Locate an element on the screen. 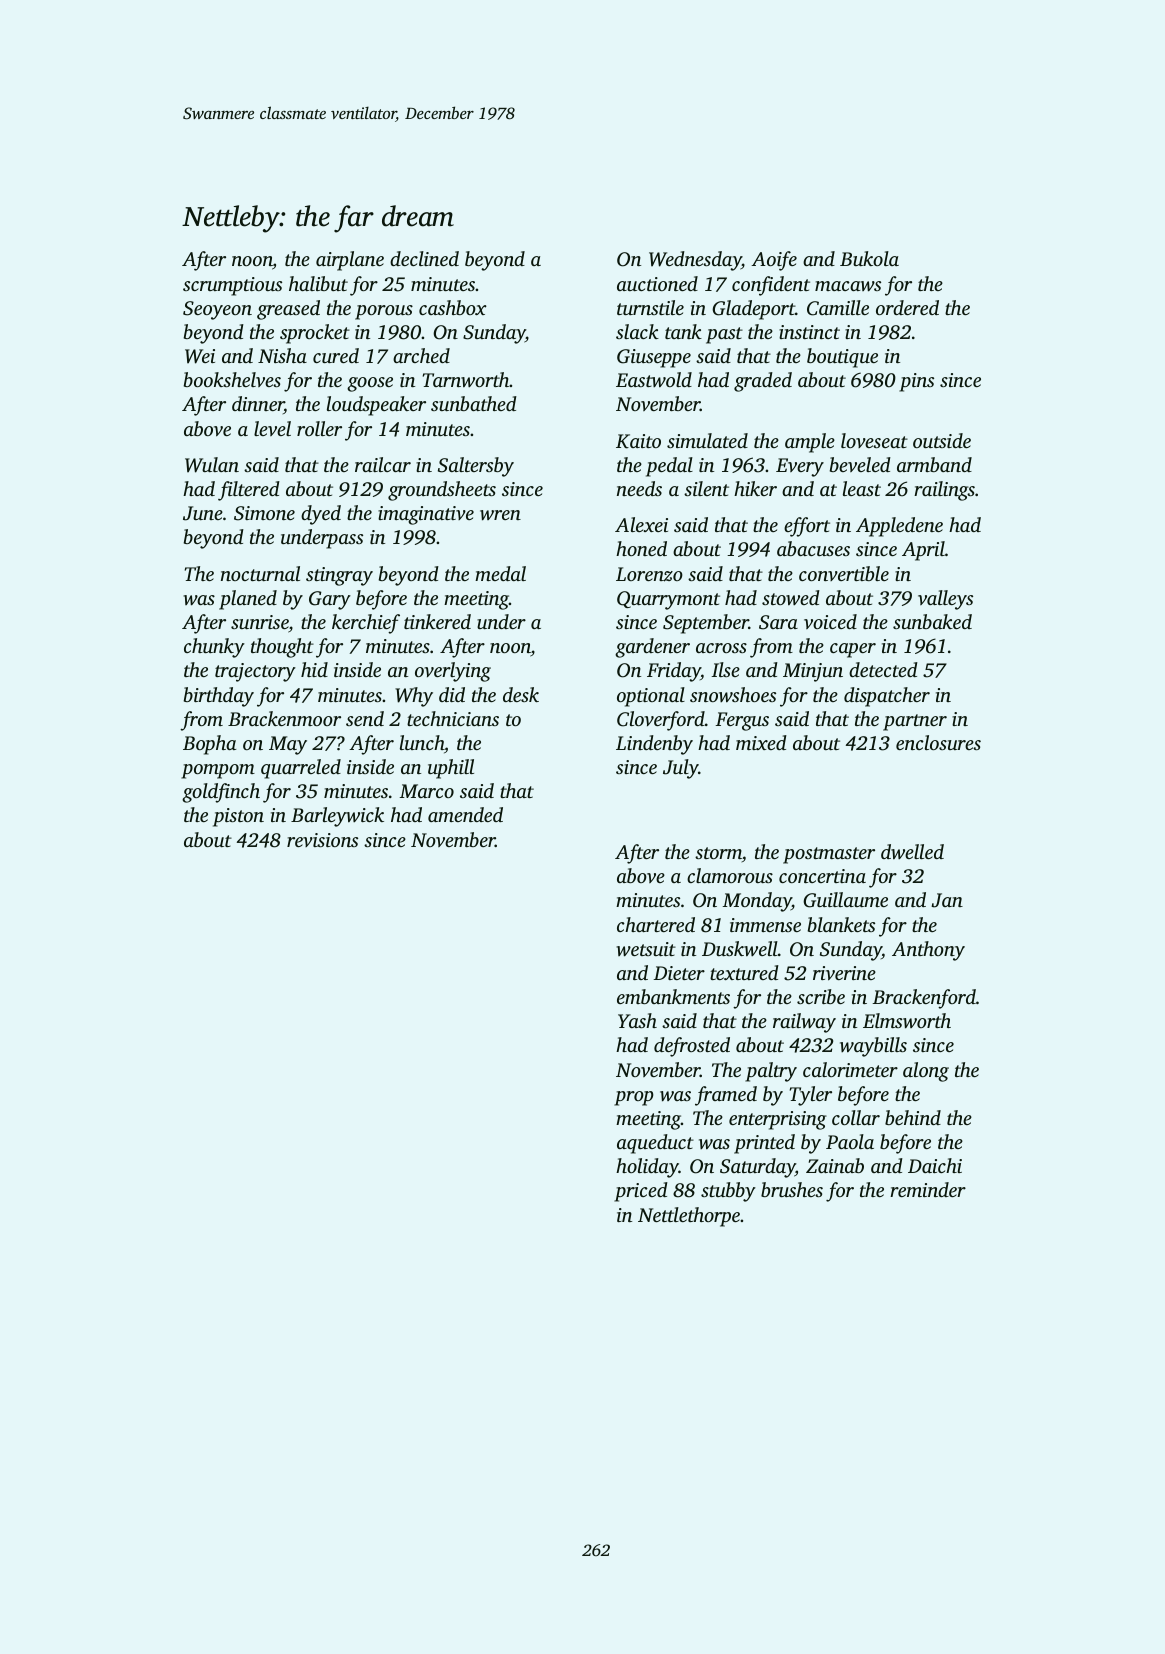 The height and width of the screenshot is (1654, 1165). instinct is located at coordinates (809, 332).
